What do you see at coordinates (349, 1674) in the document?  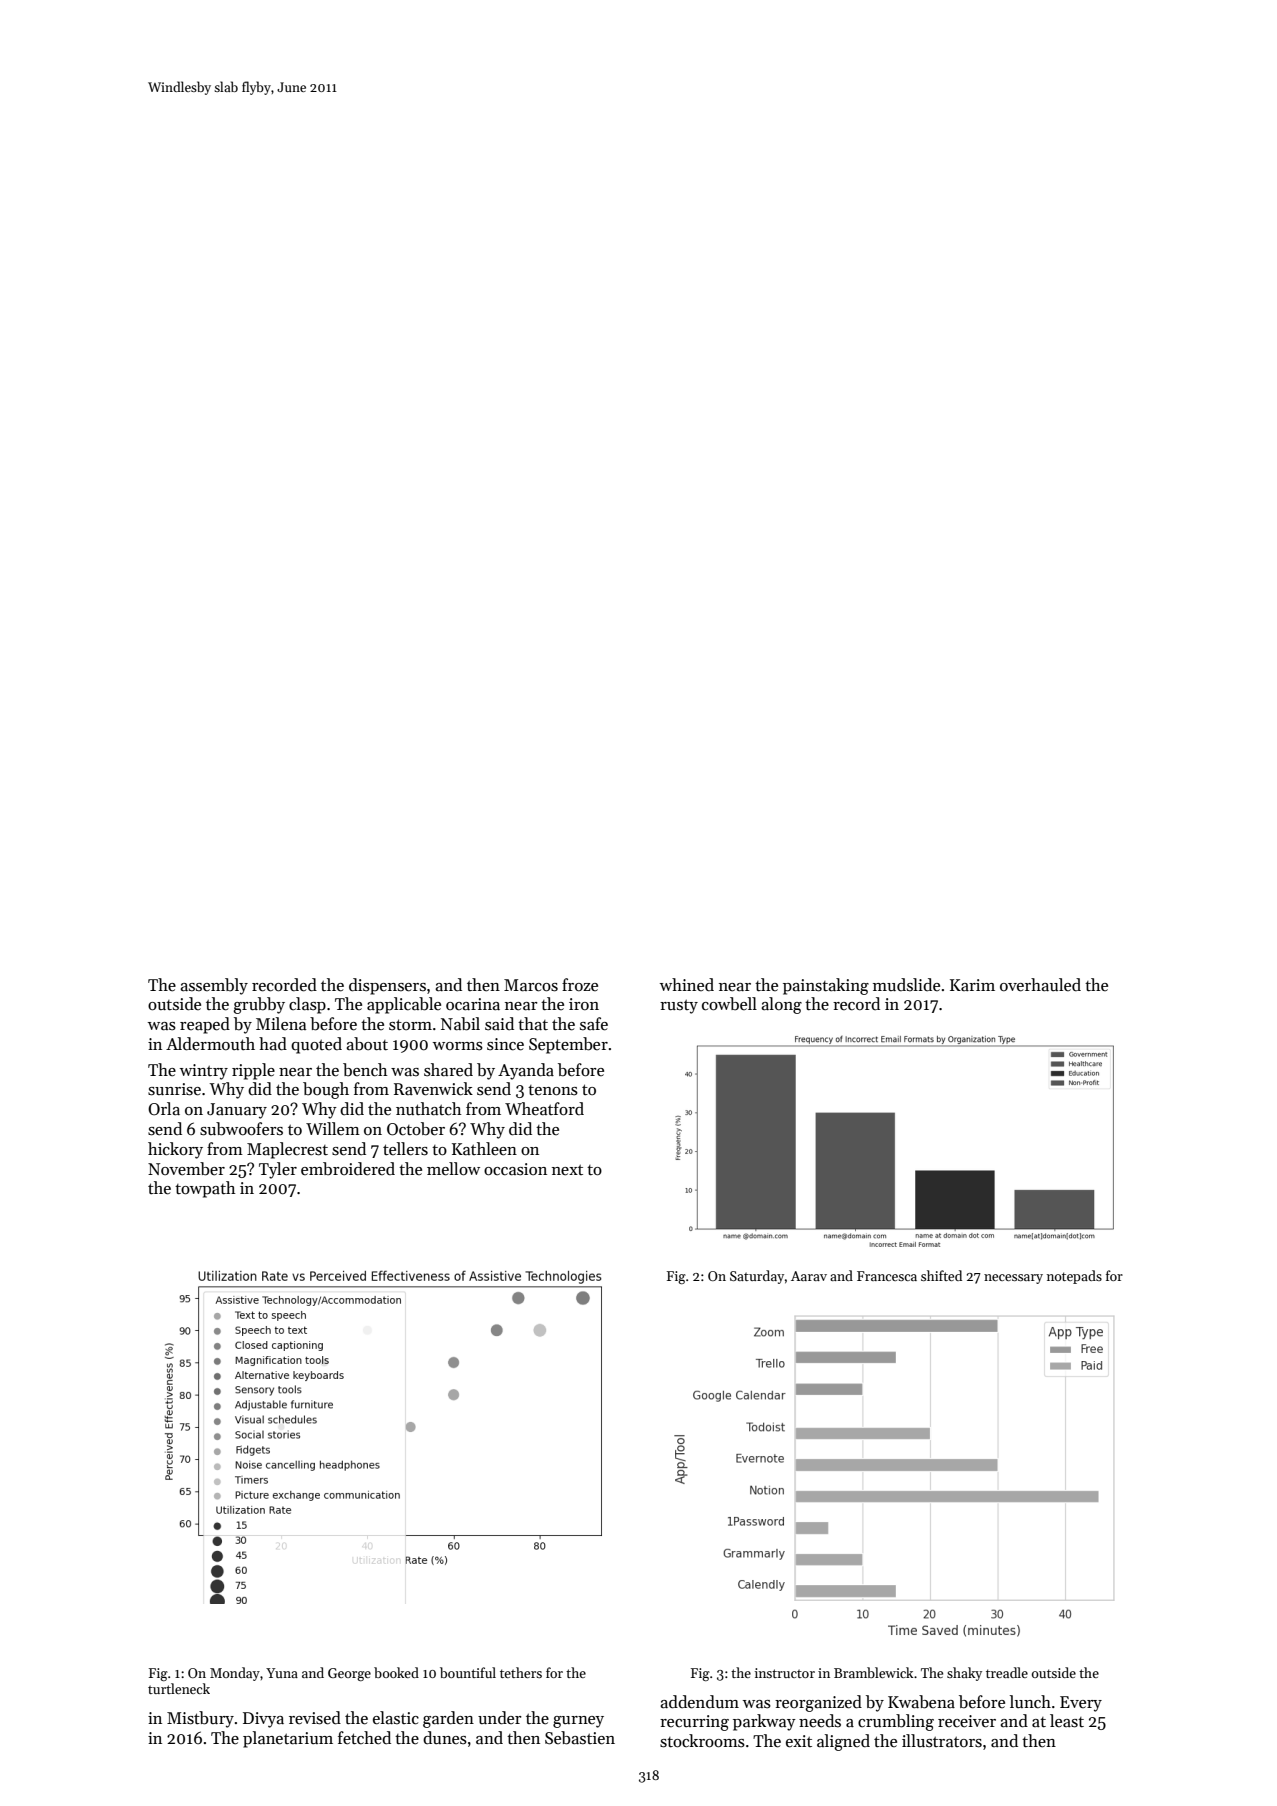 I see `George` at bounding box center [349, 1674].
